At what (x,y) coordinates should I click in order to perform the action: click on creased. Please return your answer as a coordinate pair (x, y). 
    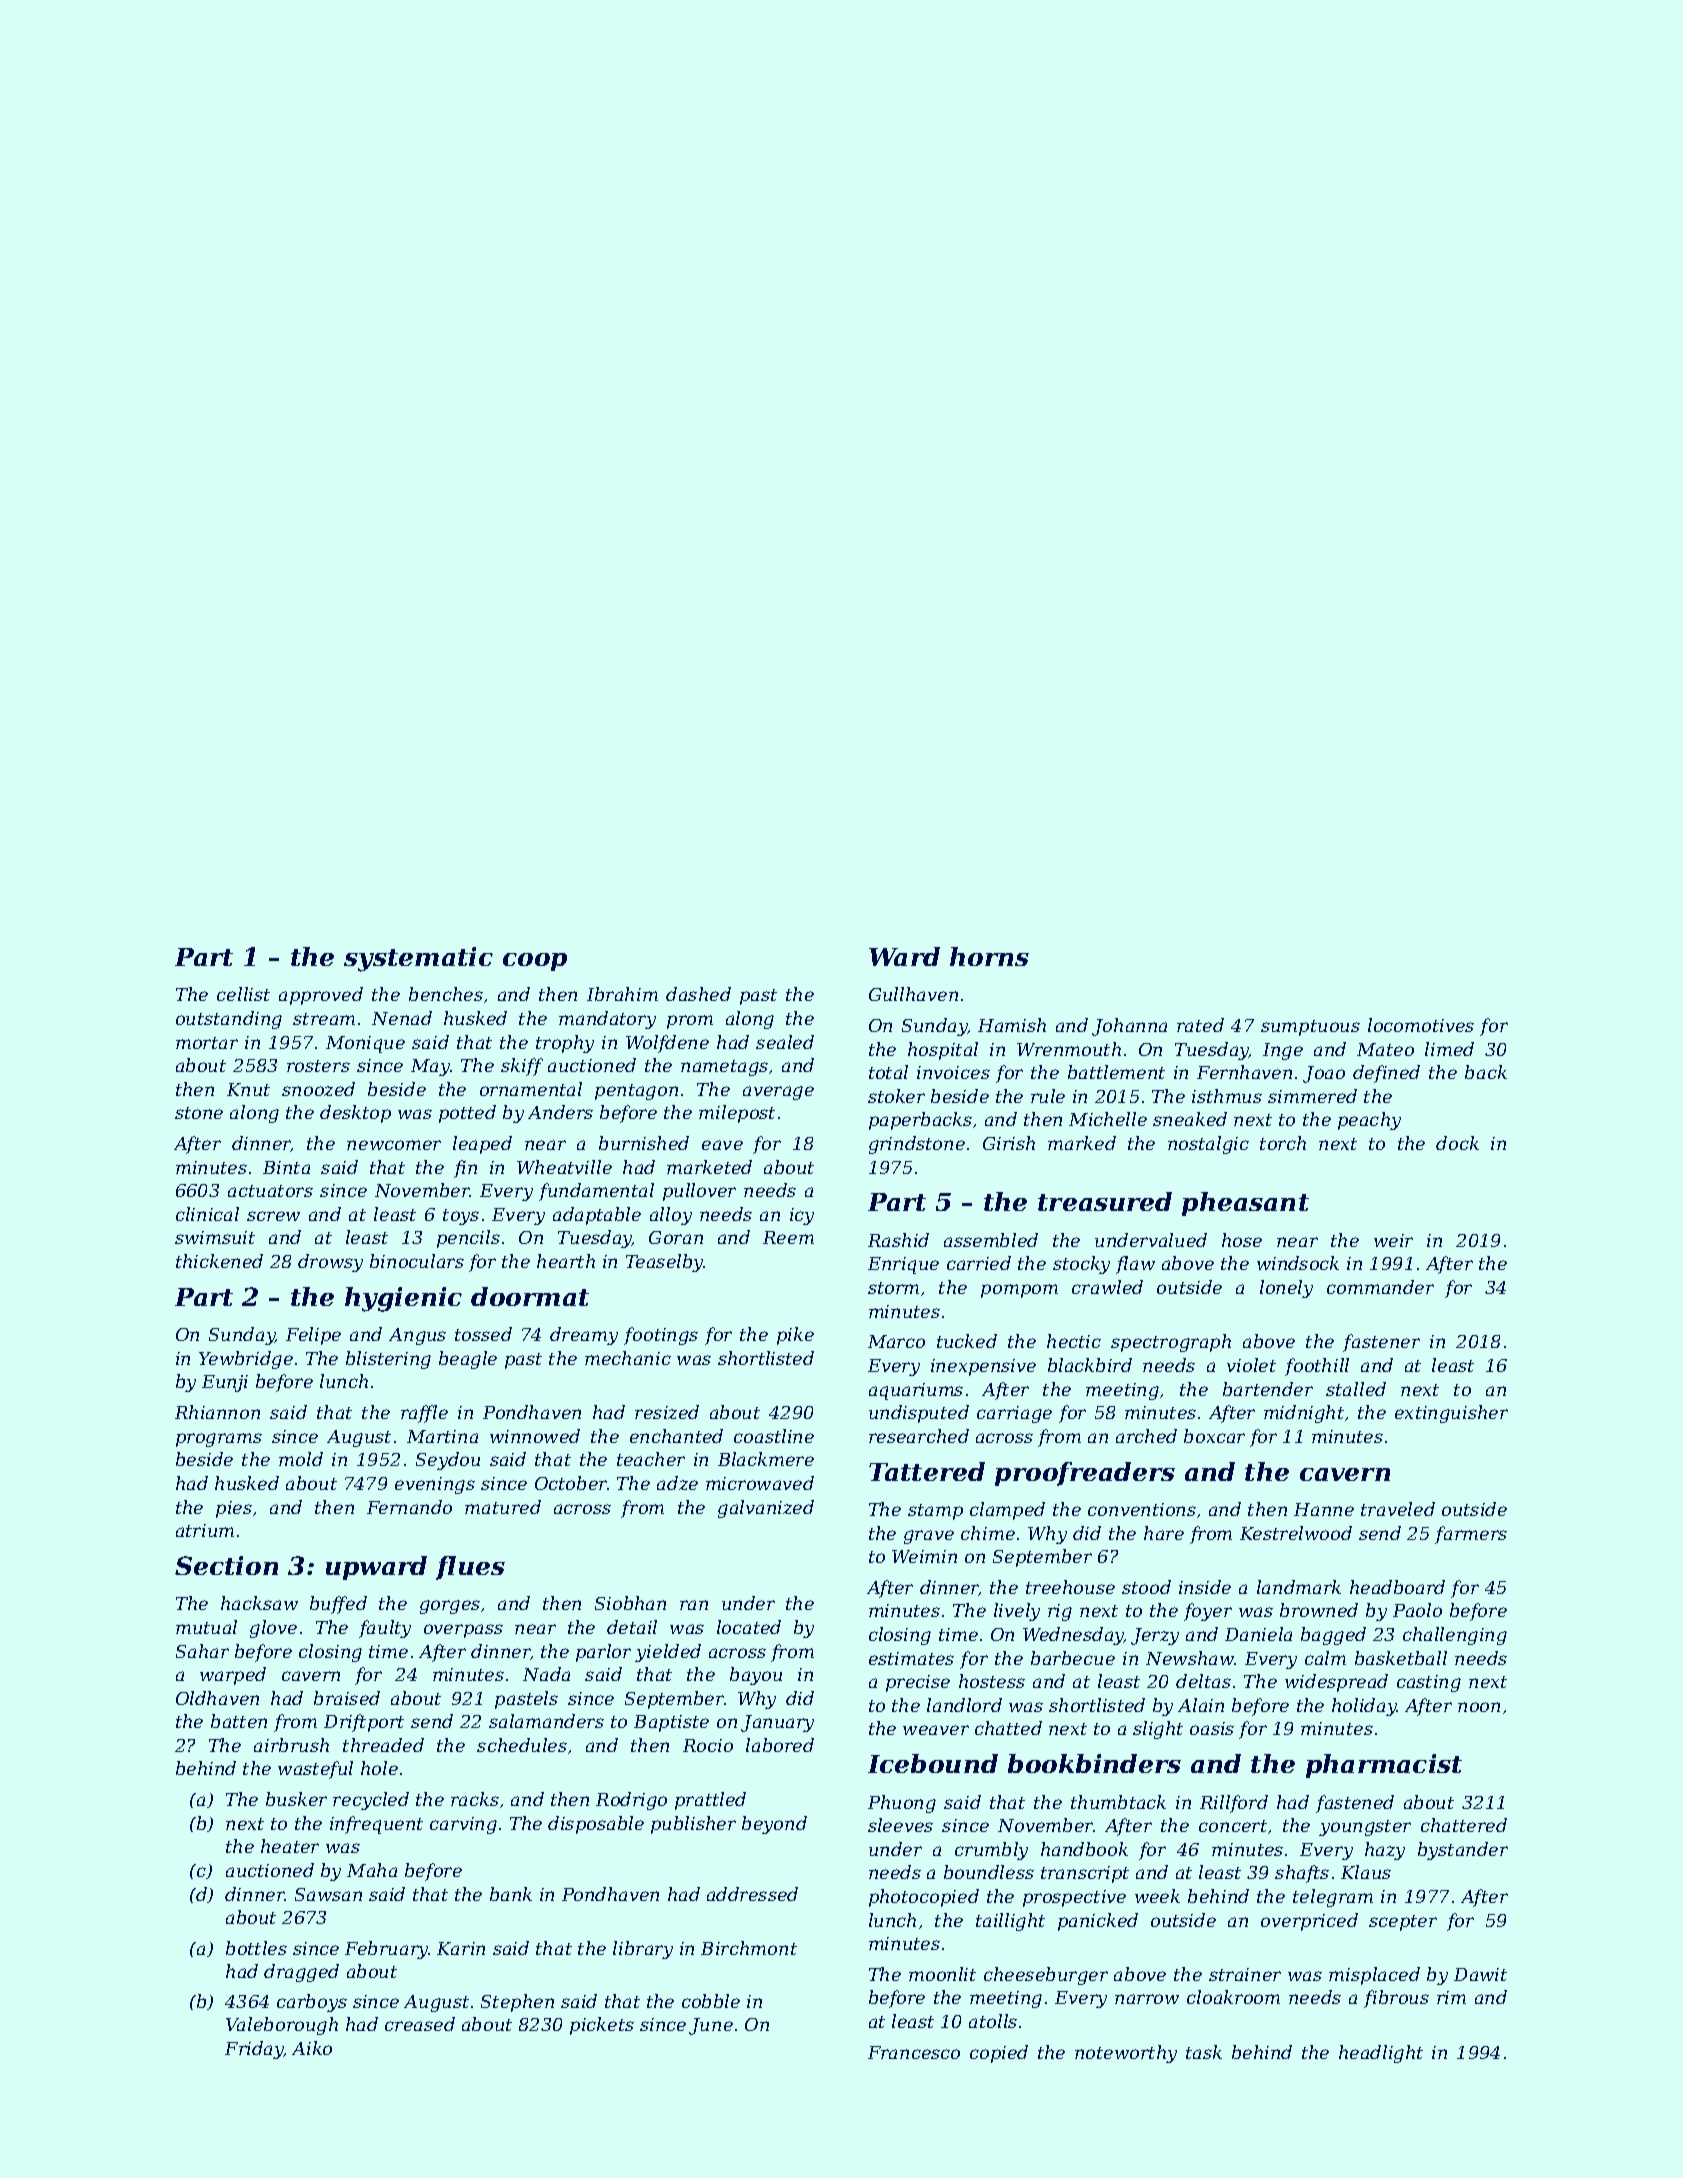
    Looking at the image, I should click on (420, 2024).
